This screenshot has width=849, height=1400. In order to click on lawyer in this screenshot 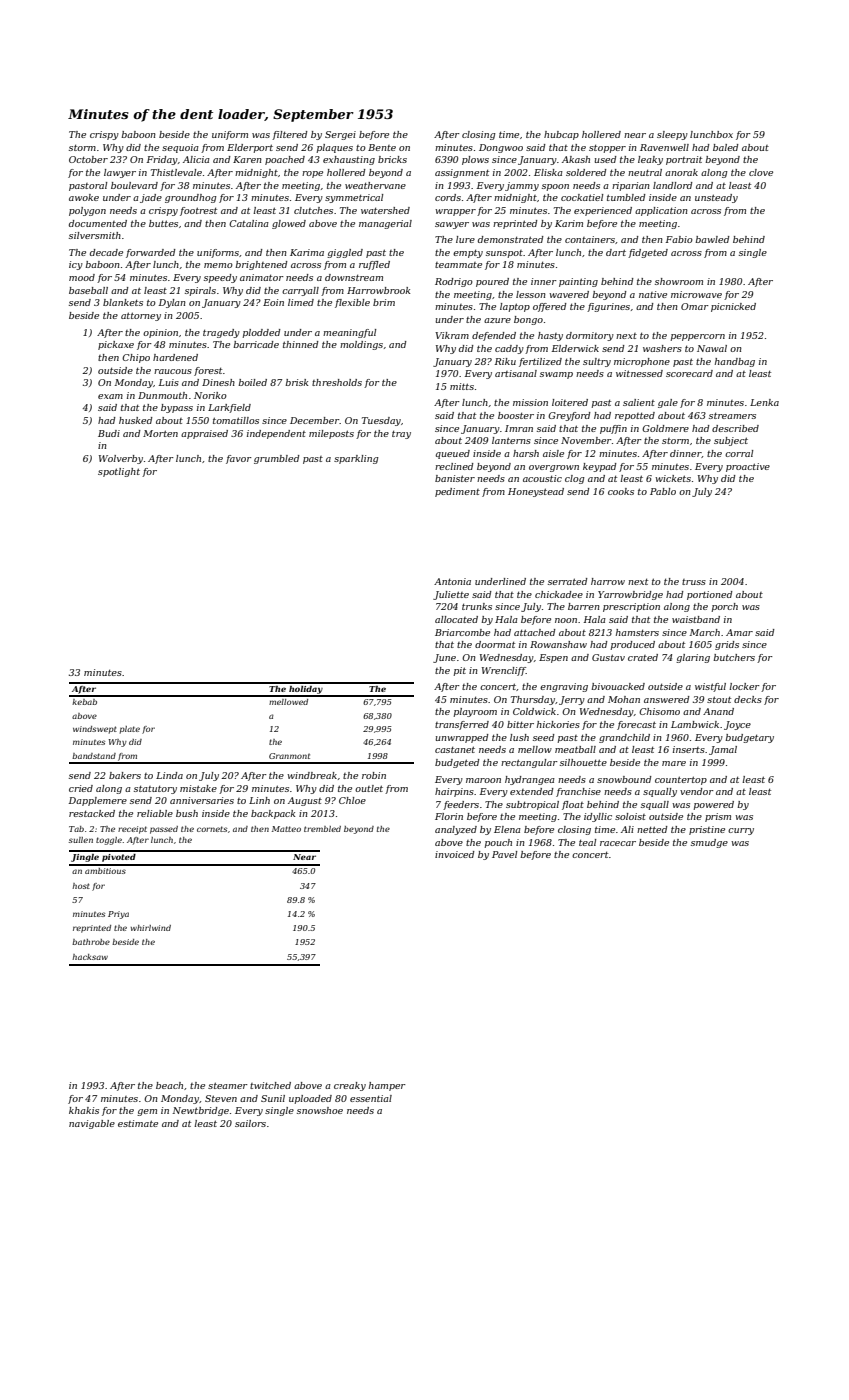, I will do `click(120, 173)`.
